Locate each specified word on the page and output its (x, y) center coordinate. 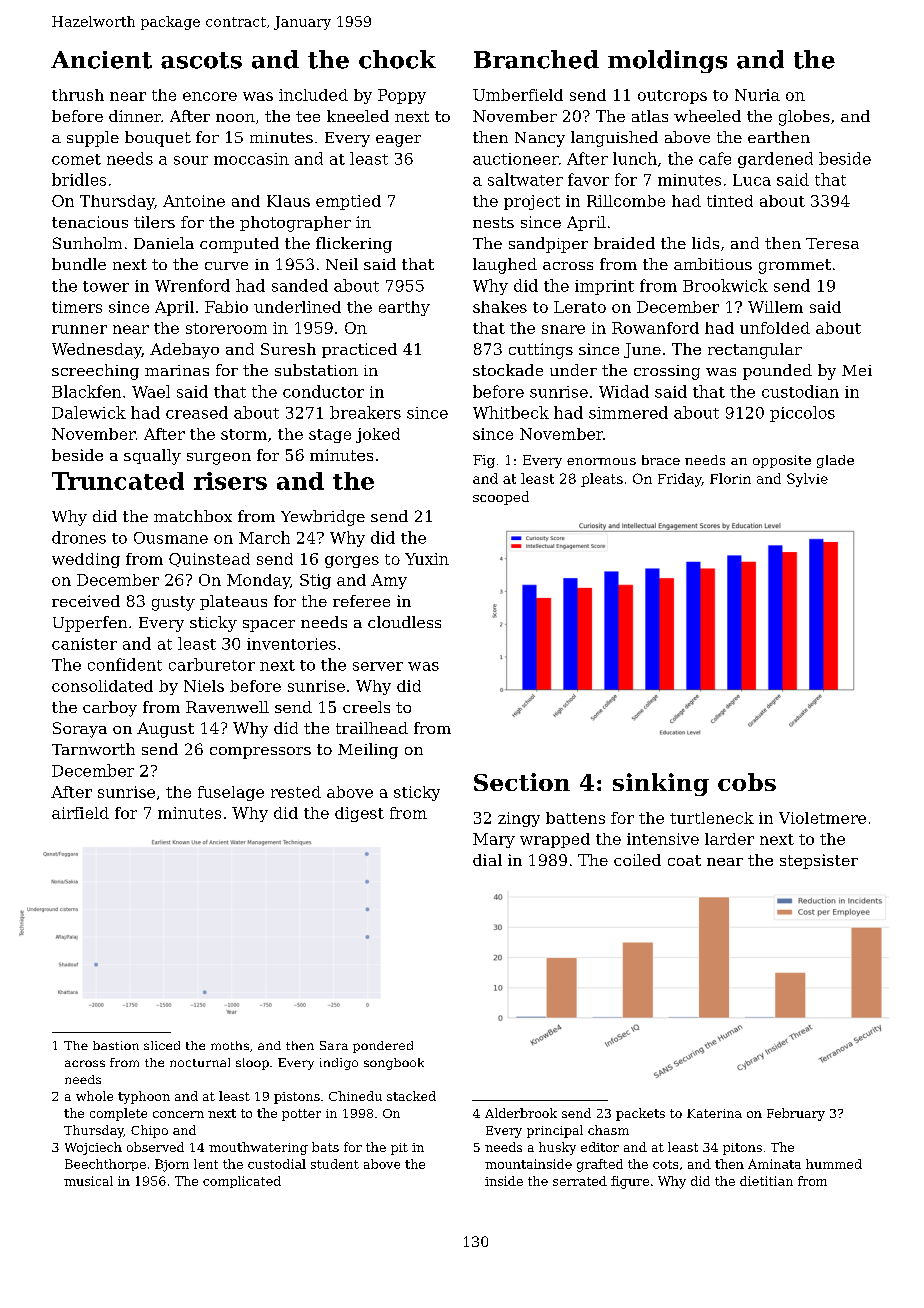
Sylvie (807, 480)
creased (197, 412)
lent (206, 1164)
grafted (600, 1165)
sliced (162, 1045)
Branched (536, 59)
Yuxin (427, 559)
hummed (834, 1164)
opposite (782, 461)
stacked (411, 1096)
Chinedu (355, 1096)
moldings (667, 61)
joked (378, 435)
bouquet (158, 139)
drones (79, 537)
